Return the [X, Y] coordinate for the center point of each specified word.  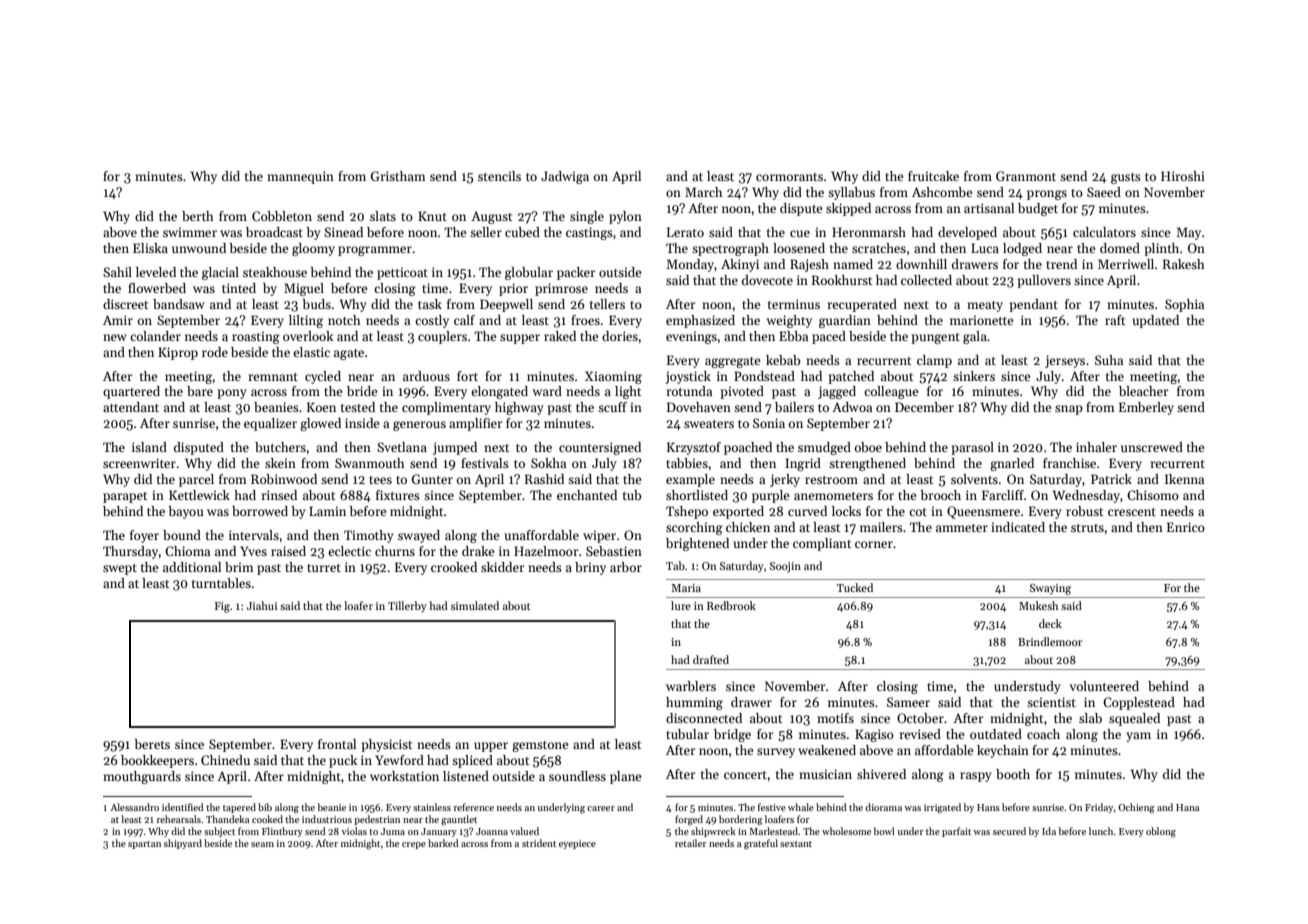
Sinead [343, 232]
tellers [607, 304]
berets [152, 744]
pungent [935, 338]
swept [120, 569]
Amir [118, 320]
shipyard [183, 844]
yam [1138, 737]
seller [486, 232]
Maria [686, 588]
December [924, 407]
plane [626, 777]
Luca [985, 248]
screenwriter [139, 463]
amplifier [476, 424]
